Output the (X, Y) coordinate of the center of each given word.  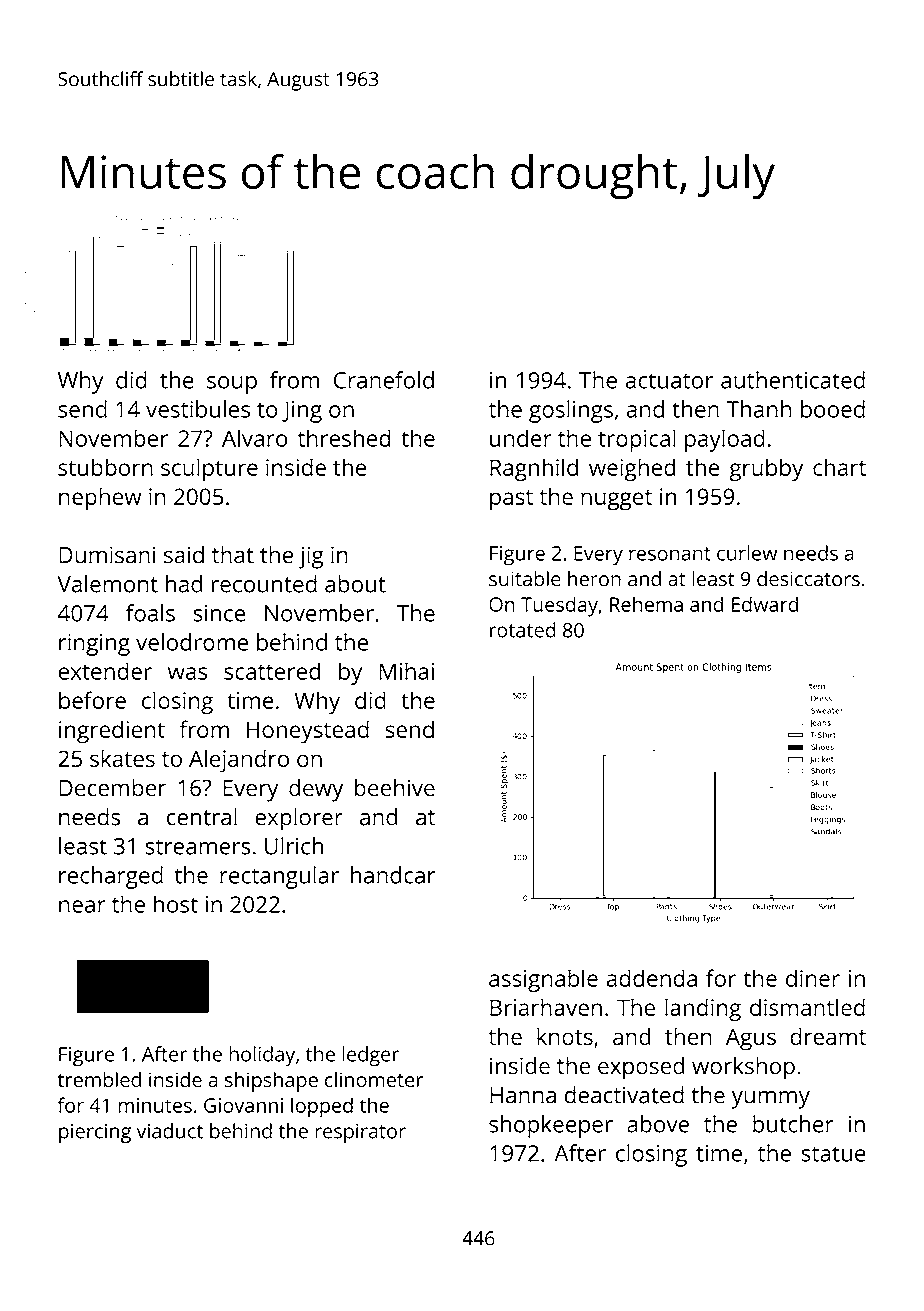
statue (833, 1154)
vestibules (198, 409)
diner (813, 978)
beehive (395, 787)
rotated (523, 630)
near (82, 906)
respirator (360, 1133)
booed (833, 409)
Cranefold (384, 380)
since (219, 613)
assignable (543, 980)
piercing (95, 1133)
